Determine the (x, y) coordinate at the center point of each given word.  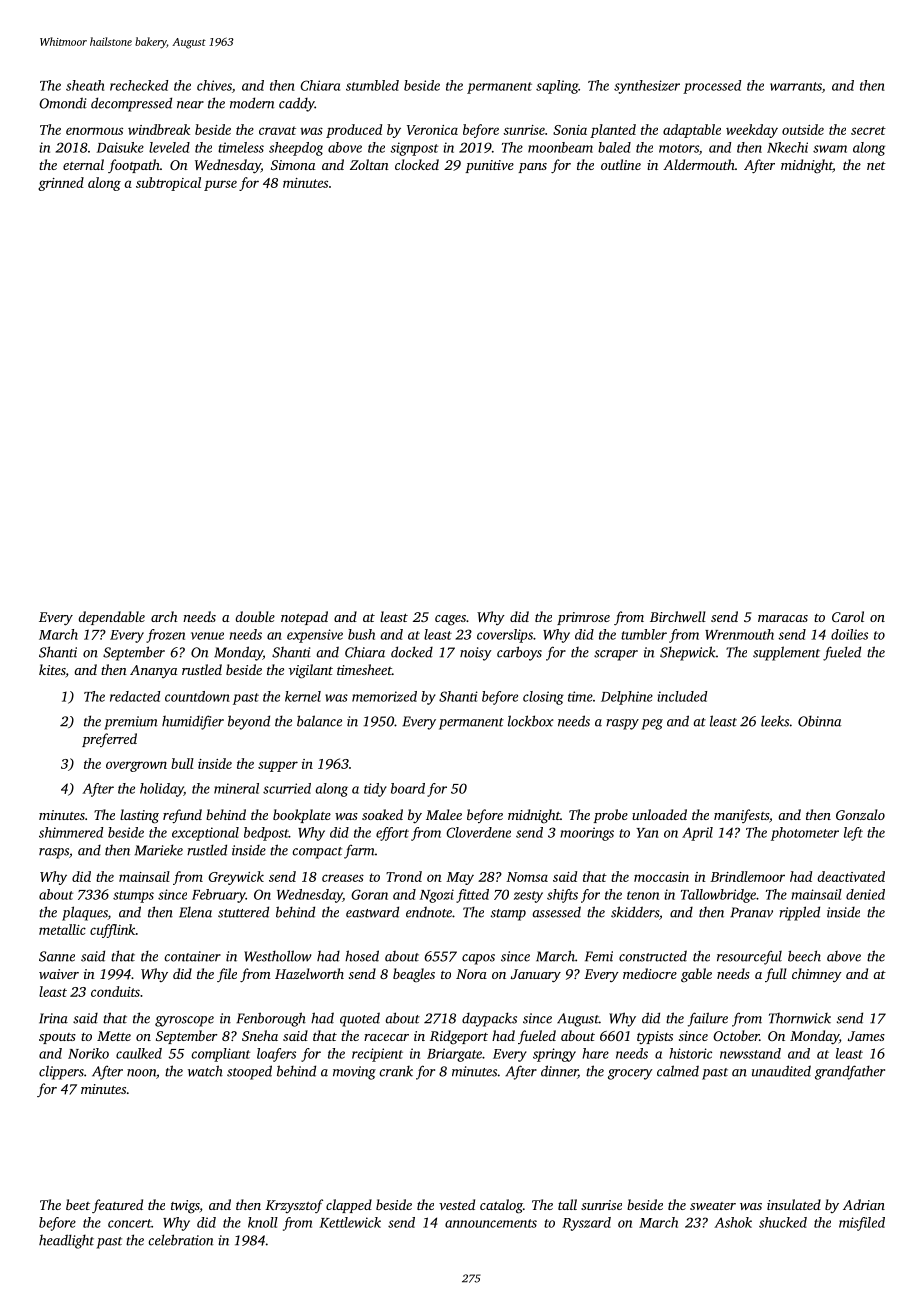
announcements (491, 1223)
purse (220, 185)
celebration (181, 1240)
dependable (111, 618)
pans (532, 168)
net (876, 165)
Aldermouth (699, 164)
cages (450, 620)
